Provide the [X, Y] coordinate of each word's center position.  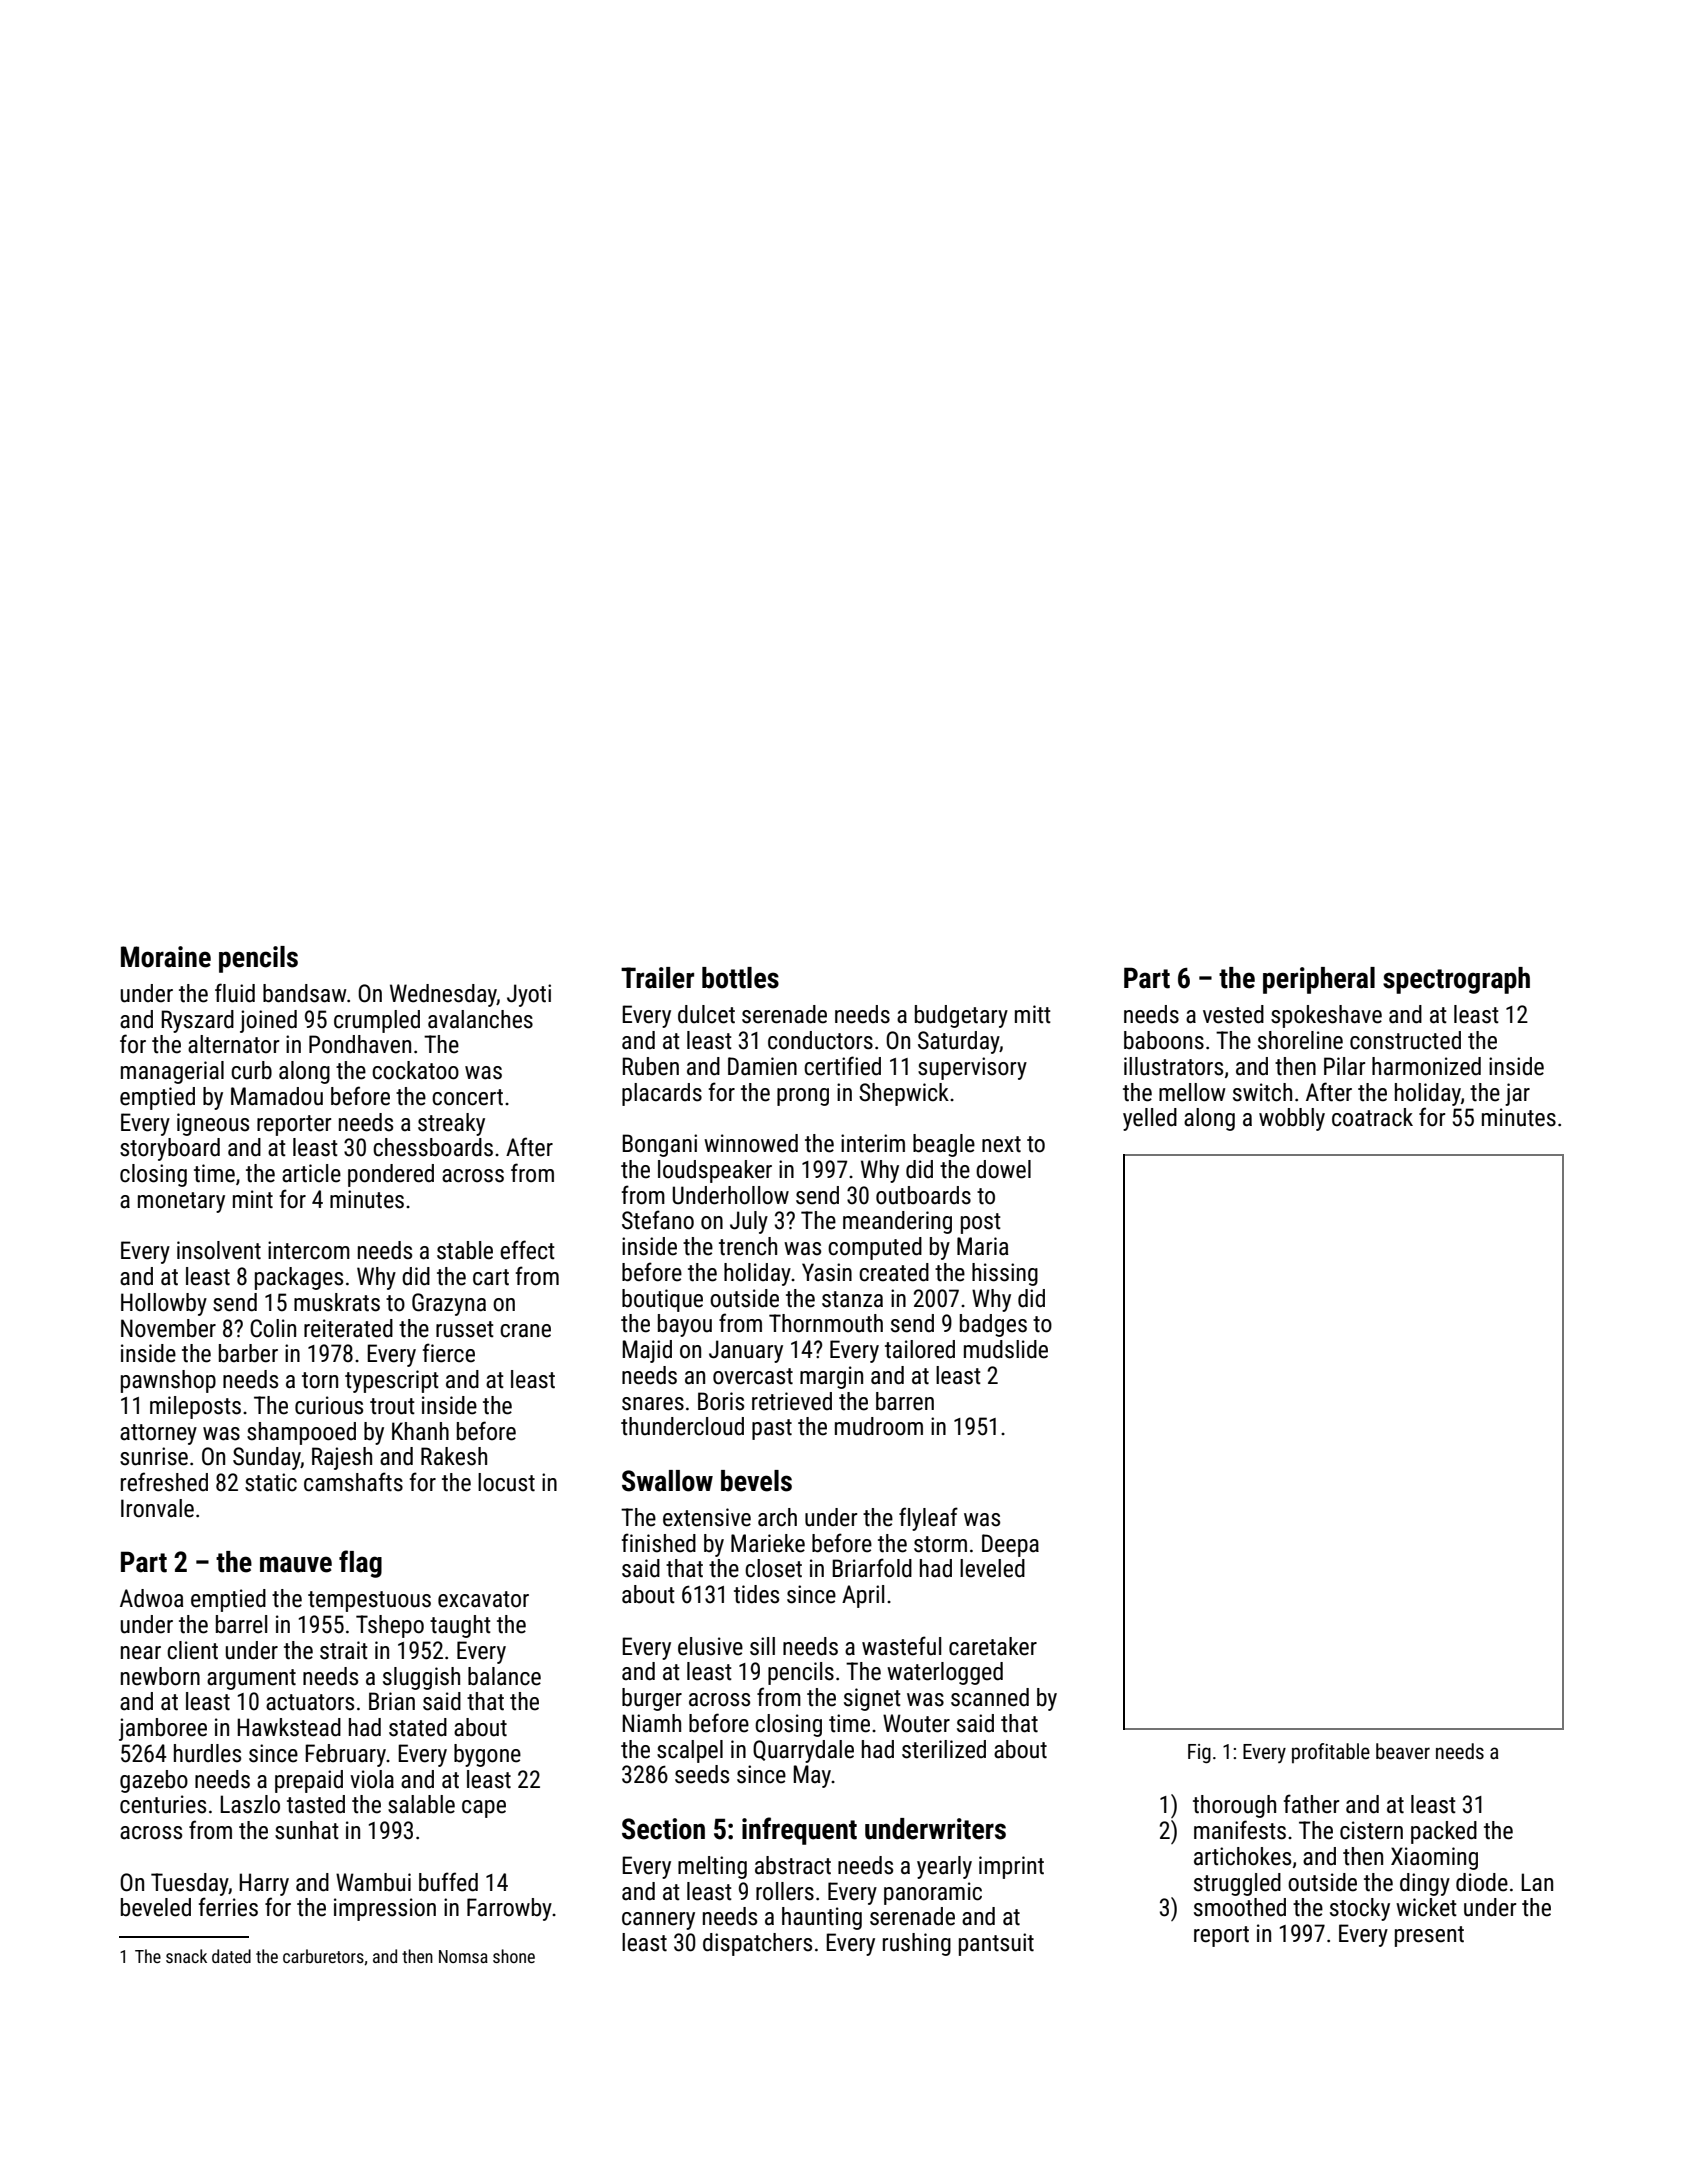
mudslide [1006, 1349]
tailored [920, 1349]
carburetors [323, 1956]
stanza [852, 1299]
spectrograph [1456, 980]
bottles [740, 978]
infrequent [799, 1831]
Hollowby [164, 1304]
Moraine [166, 957]
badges [993, 1325]
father [1311, 1804]
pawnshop [168, 1381]
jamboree [163, 1729]
